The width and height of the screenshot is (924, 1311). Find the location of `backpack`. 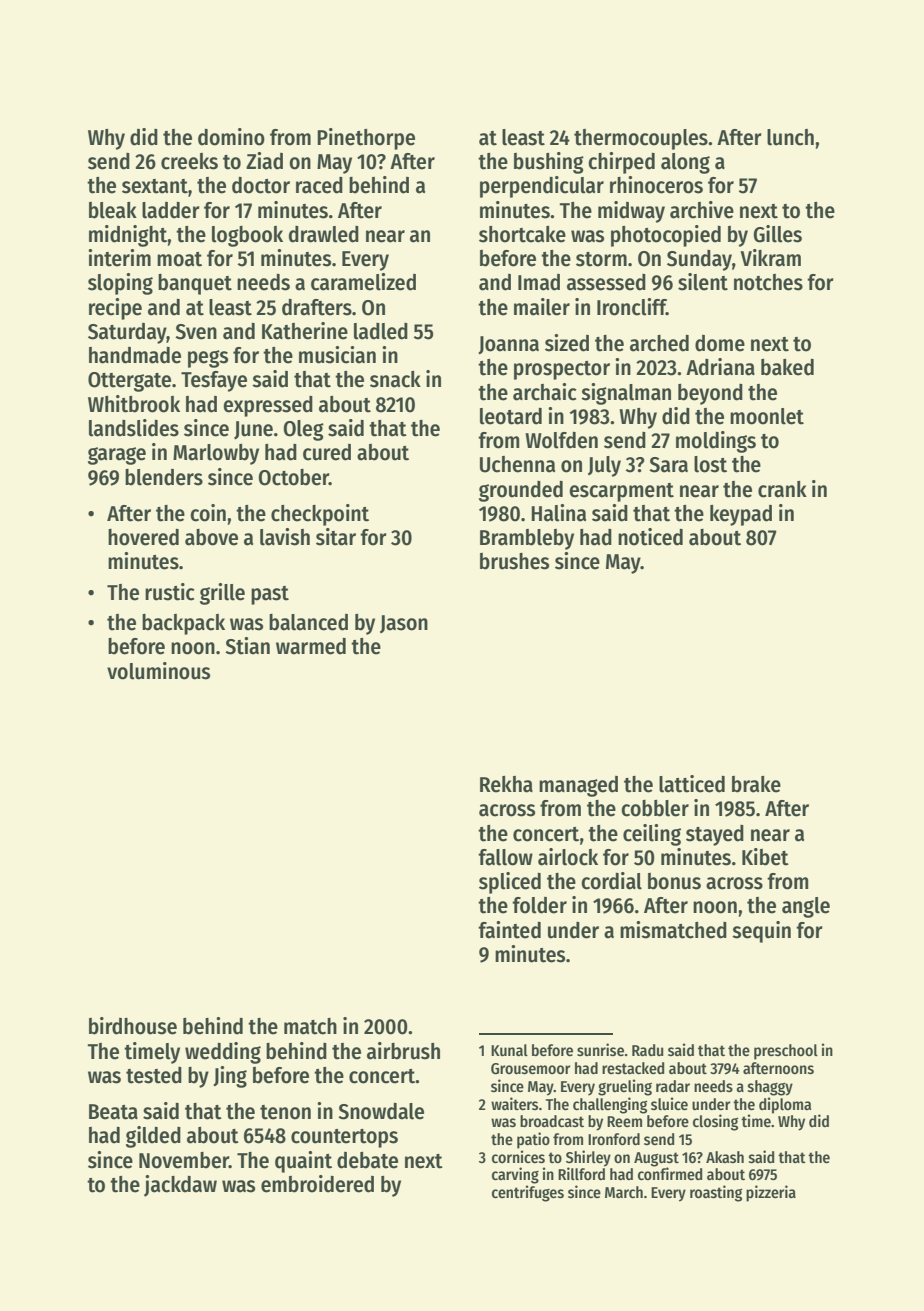

backpack is located at coordinates (183, 624).
